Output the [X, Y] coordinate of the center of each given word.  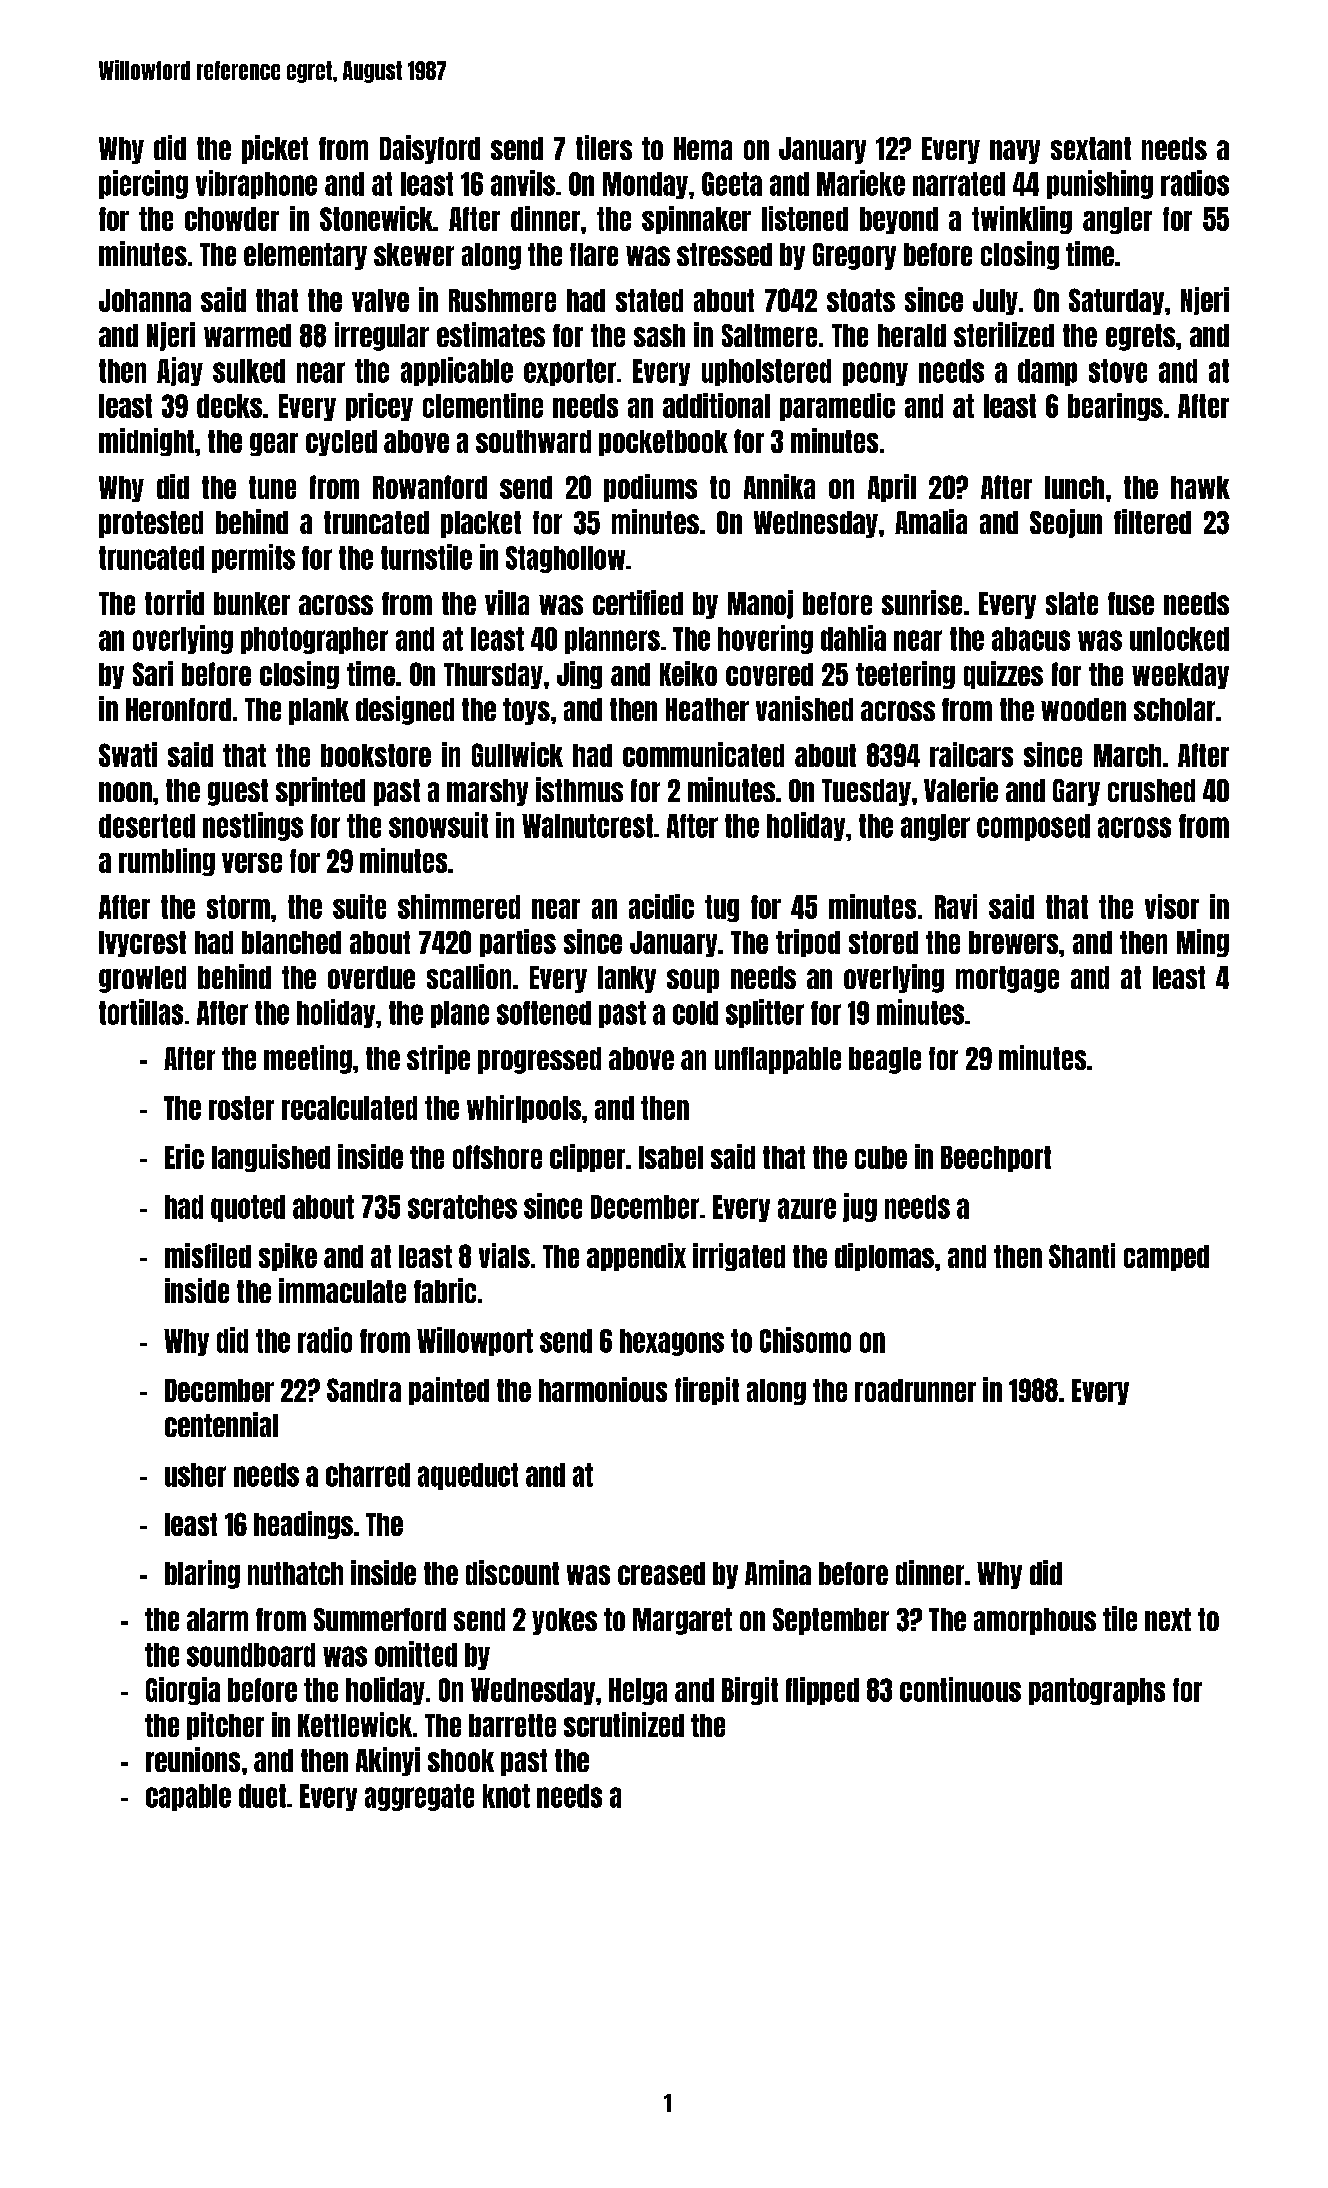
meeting [308, 1059]
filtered [1152, 521]
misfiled [208, 1255]
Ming [1203, 943]
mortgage [1007, 979]
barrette [512, 1725]
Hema [703, 148]
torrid [174, 602]
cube [881, 1157]
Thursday [493, 676]
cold [695, 1013]
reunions [193, 1759]
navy [1015, 152]
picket [275, 149]
